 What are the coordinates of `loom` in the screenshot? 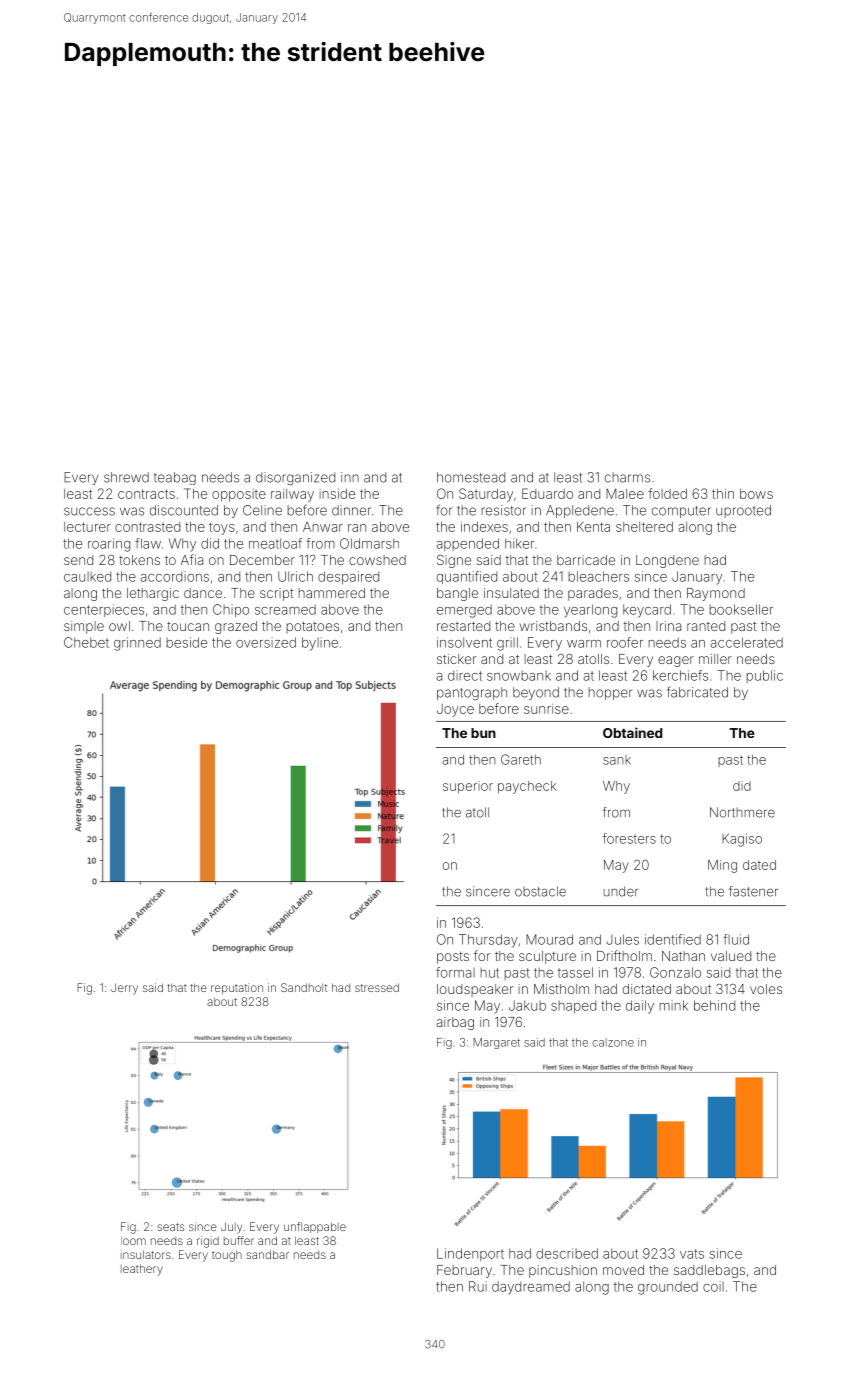 It's located at (133, 1241).
